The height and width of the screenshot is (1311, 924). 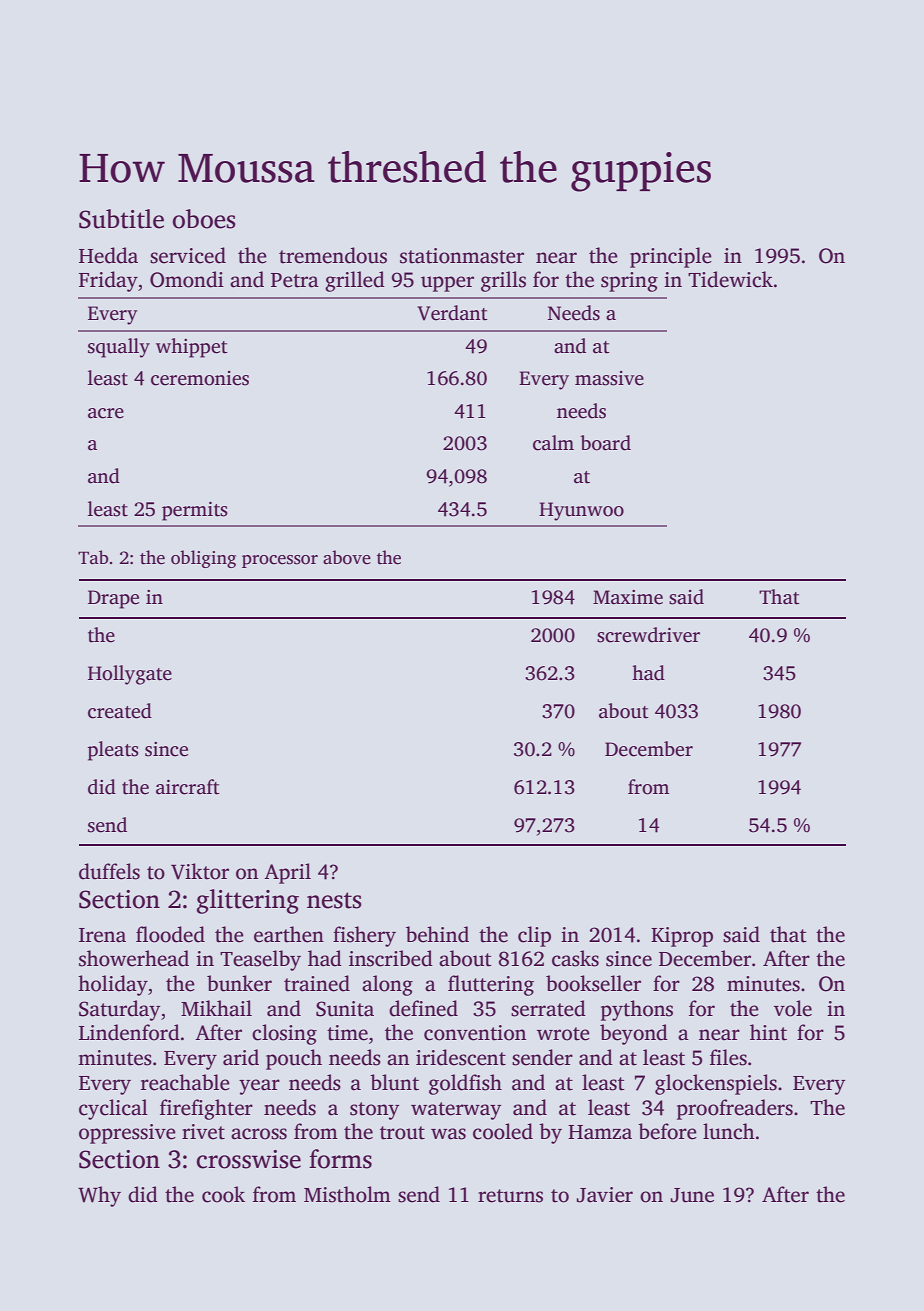 I want to click on above, so click(x=347, y=557).
